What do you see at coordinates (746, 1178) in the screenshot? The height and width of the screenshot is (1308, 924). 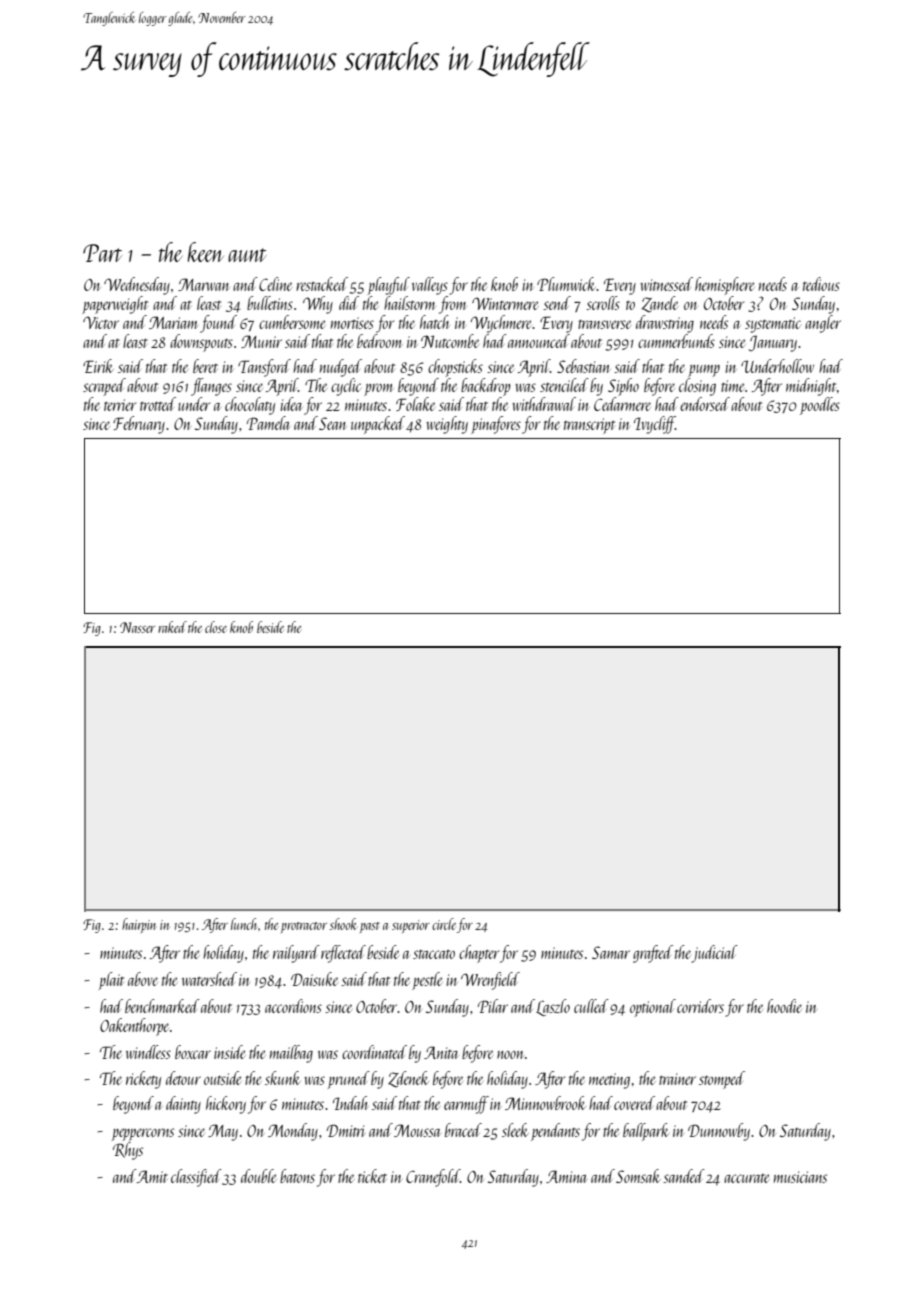 I see `accurate` at bounding box center [746, 1178].
